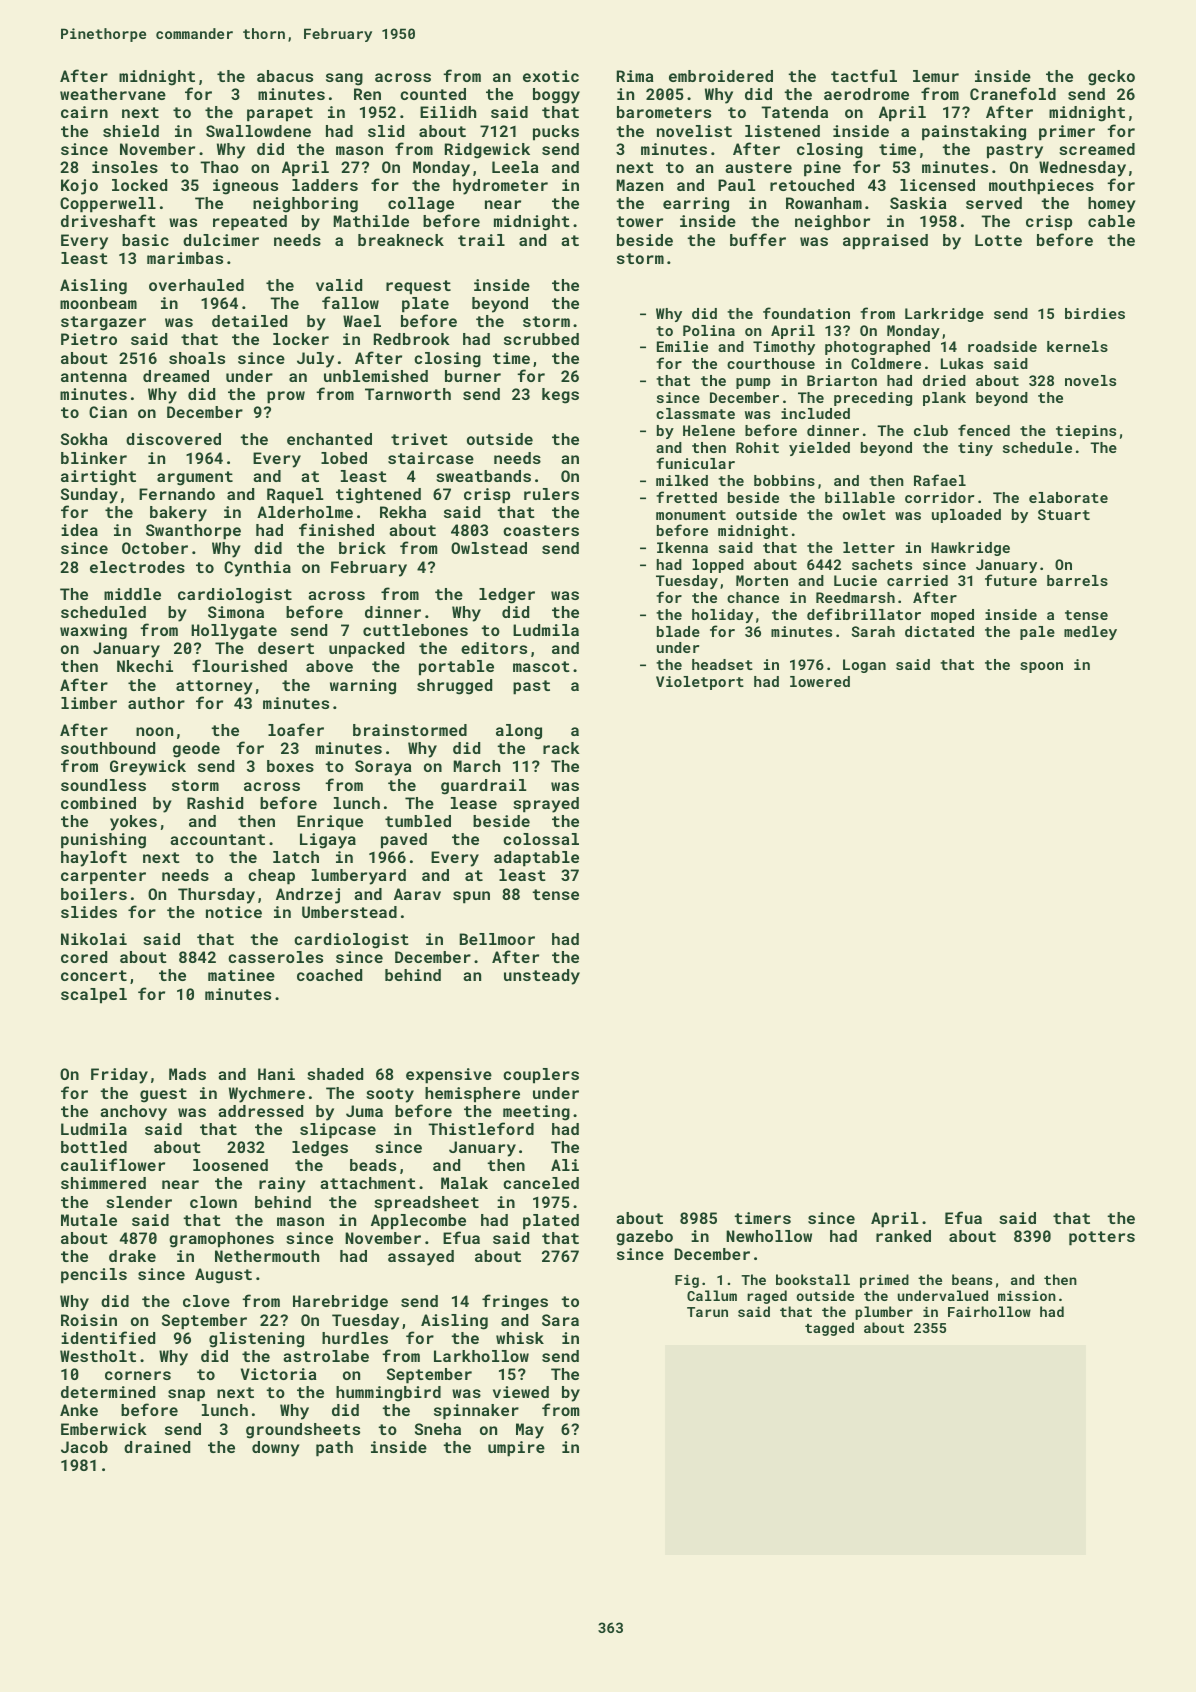 This screenshot has height=1692, width=1196. Describe the element at coordinates (882, 564) in the screenshot. I see `sachets` at that location.
